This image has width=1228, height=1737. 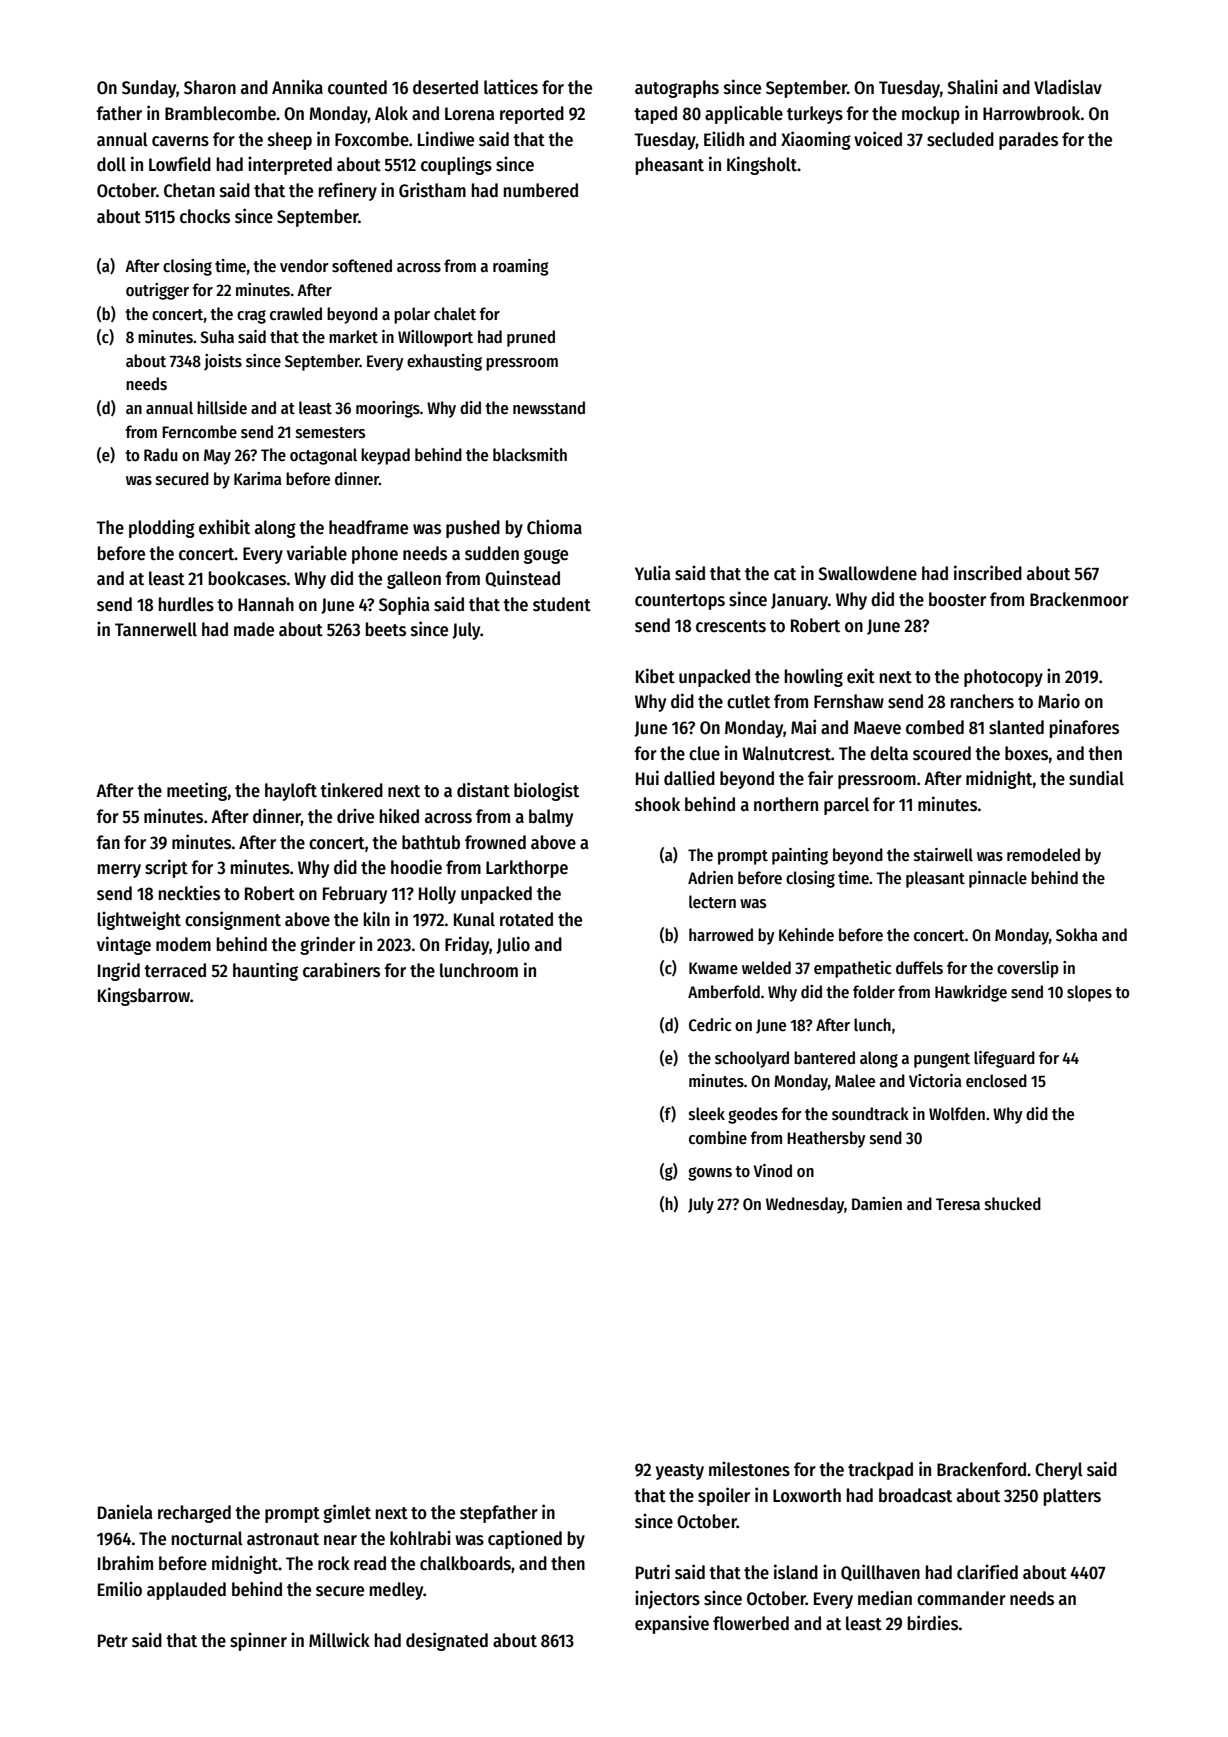 I want to click on Kingsholt, so click(x=762, y=165).
